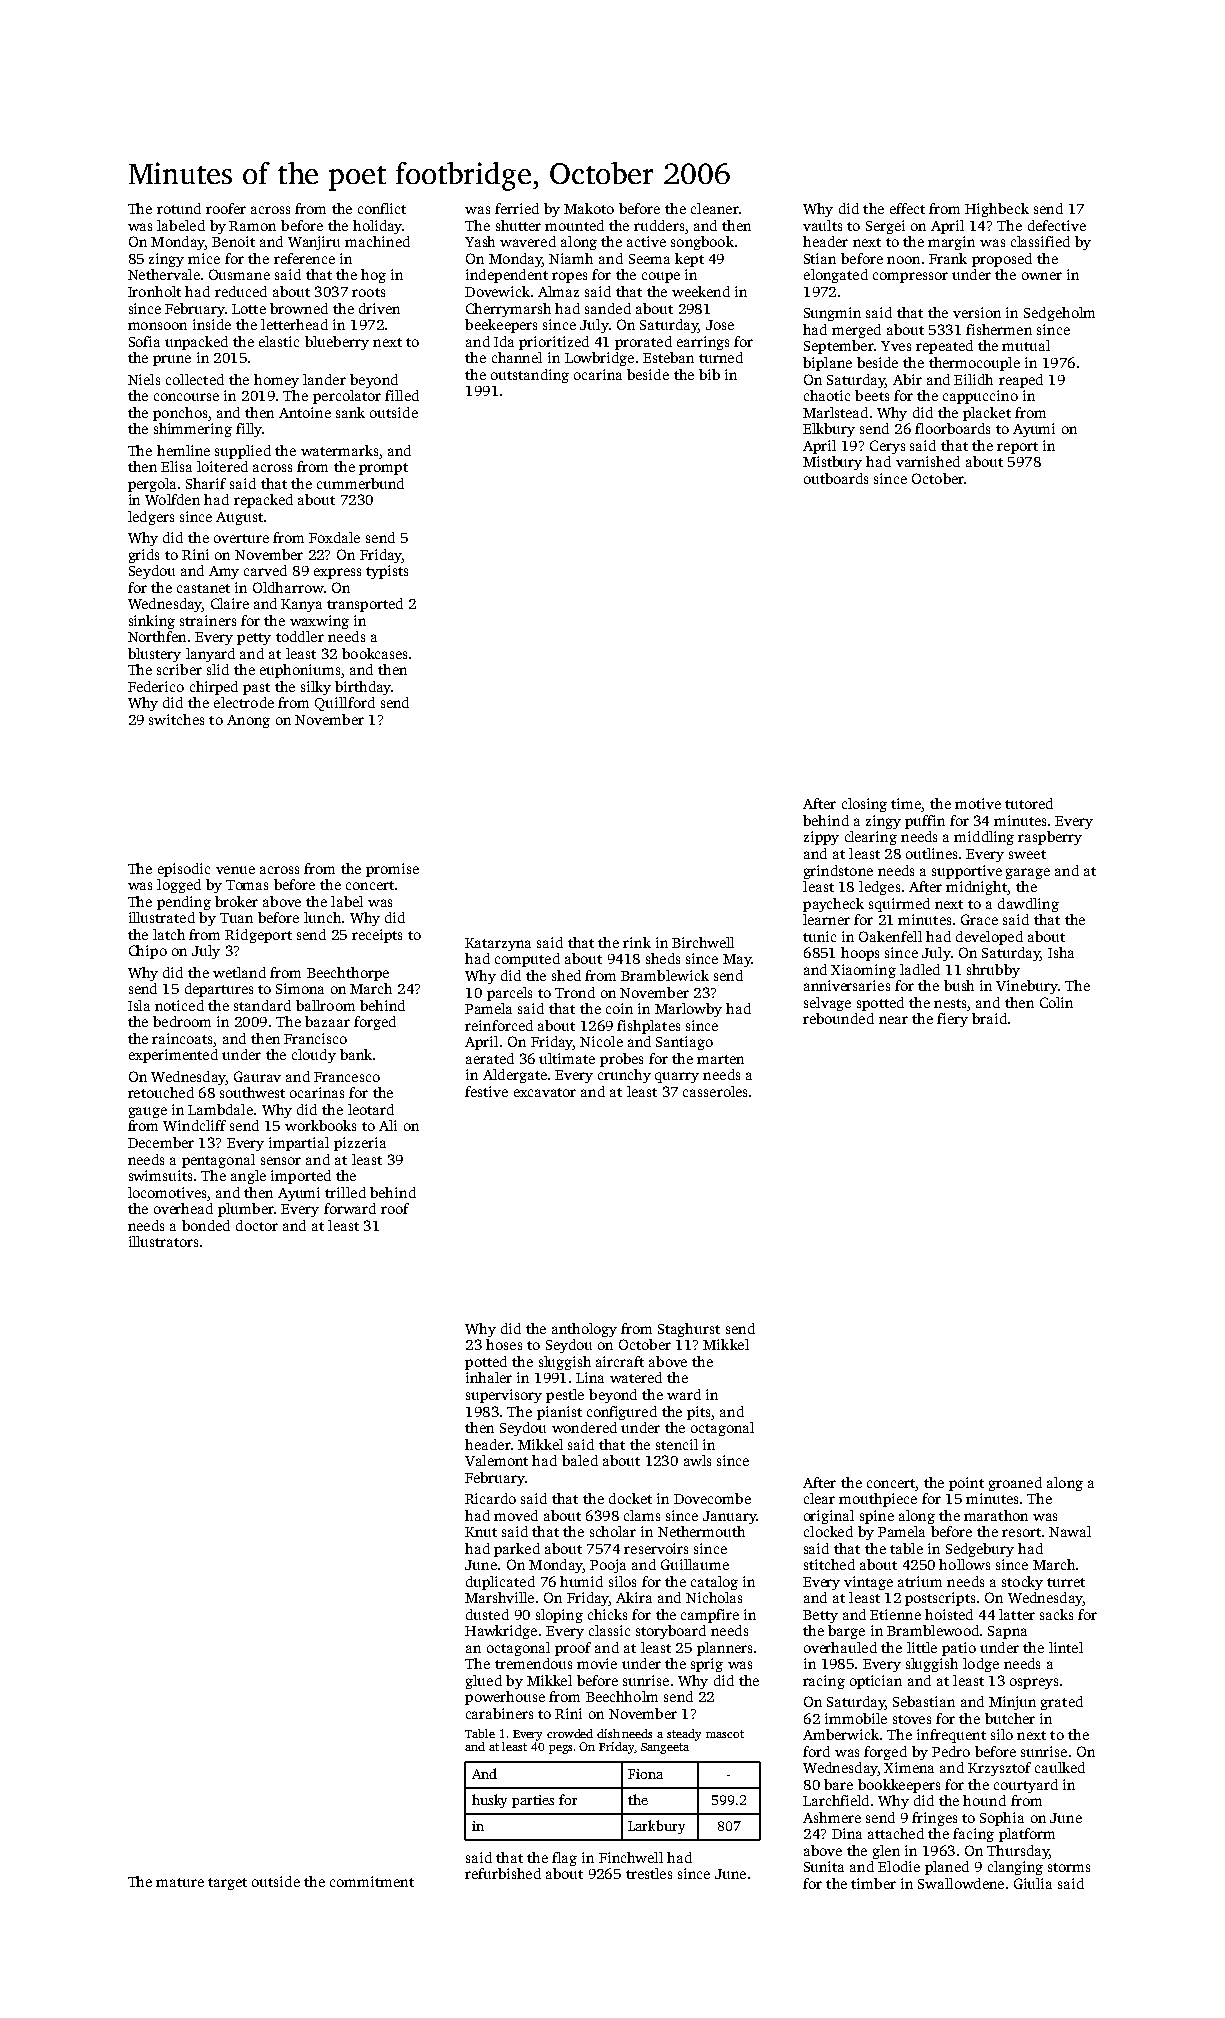  What do you see at coordinates (530, 376) in the screenshot?
I see `outstanding` at bounding box center [530, 376].
